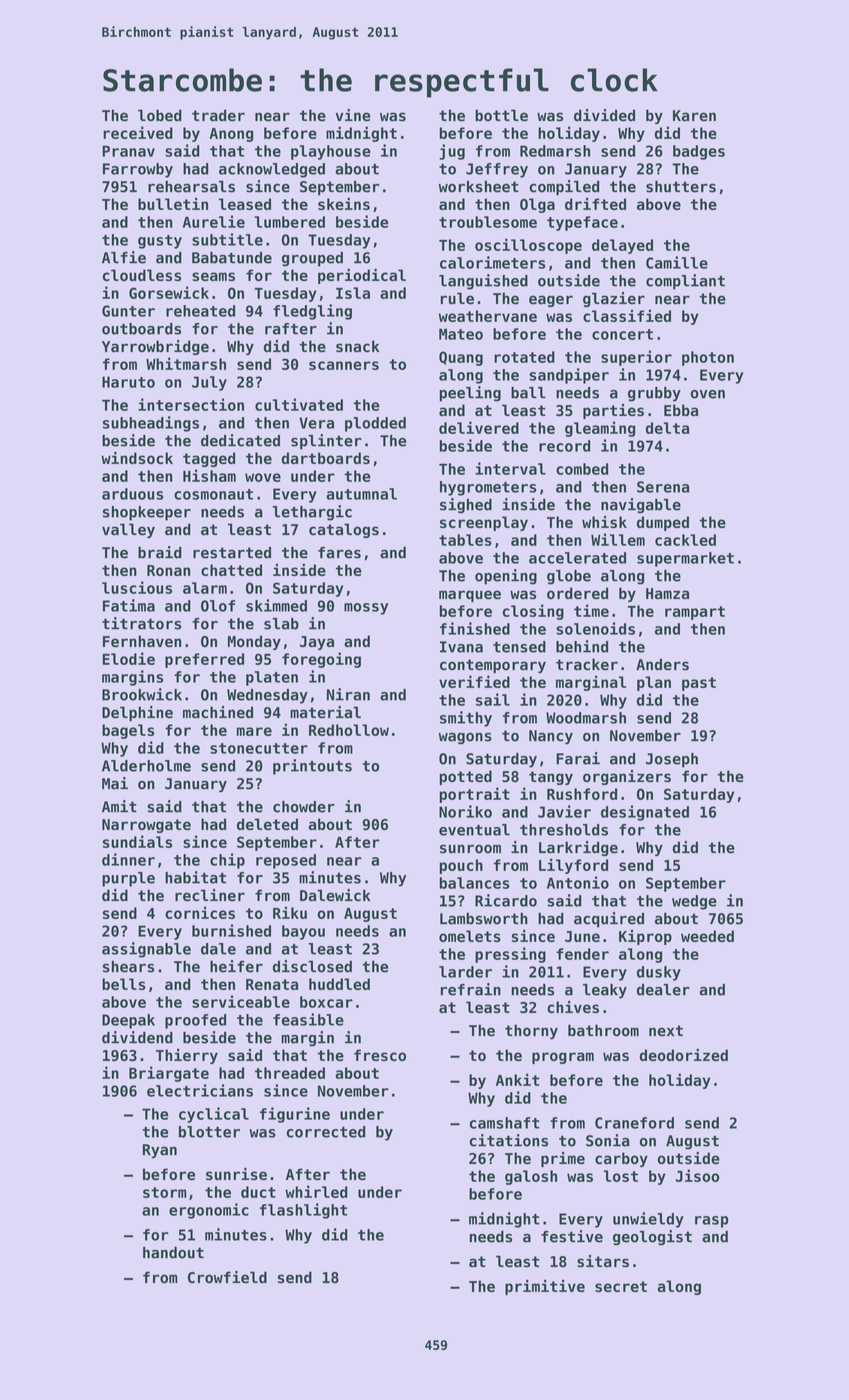 This page has height=1400, width=849. What do you see at coordinates (160, 115) in the page?
I see `lobed` at bounding box center [160, 115].
